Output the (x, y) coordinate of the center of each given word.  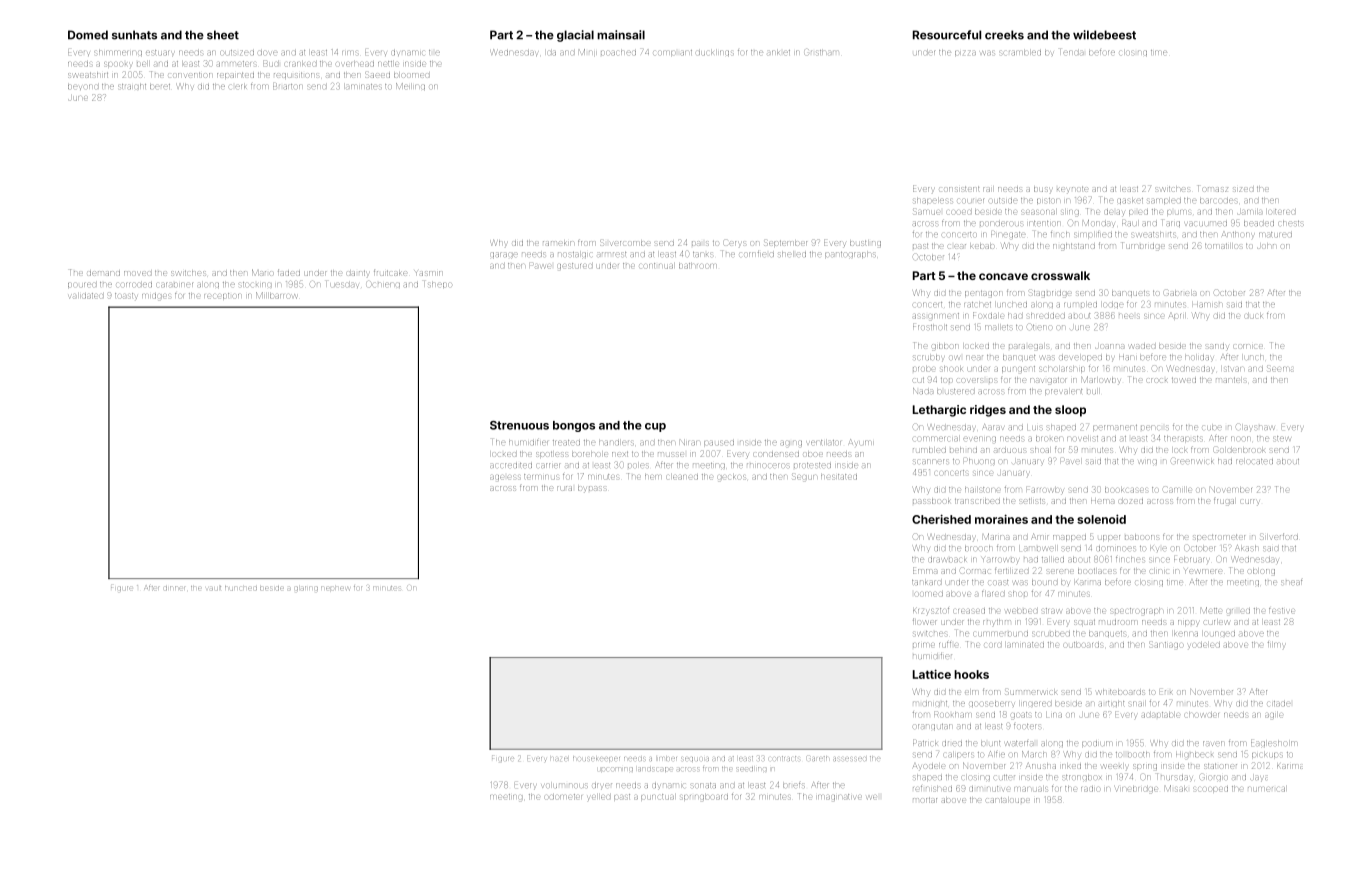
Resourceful (947, 35)
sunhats (134, 35)
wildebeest (1104, 35)
